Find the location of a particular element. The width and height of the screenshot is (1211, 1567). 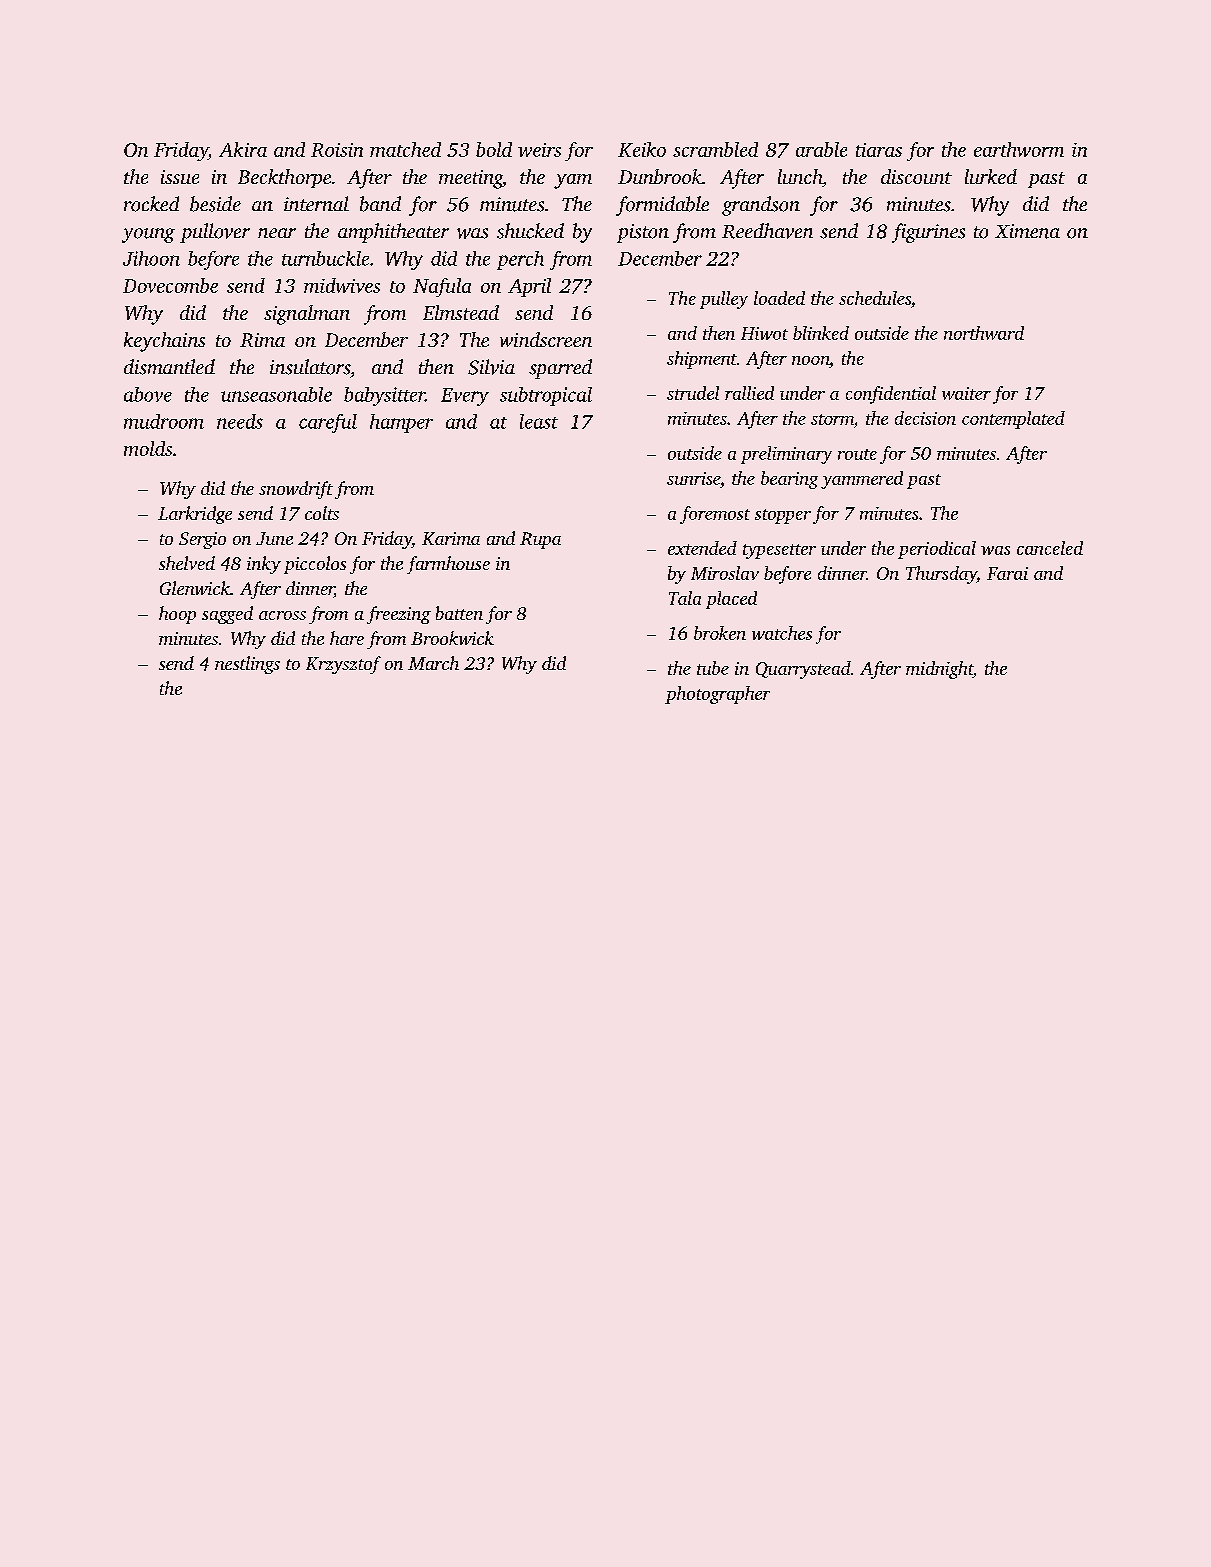

Krzysztof is located at coordinates (343, 665).
